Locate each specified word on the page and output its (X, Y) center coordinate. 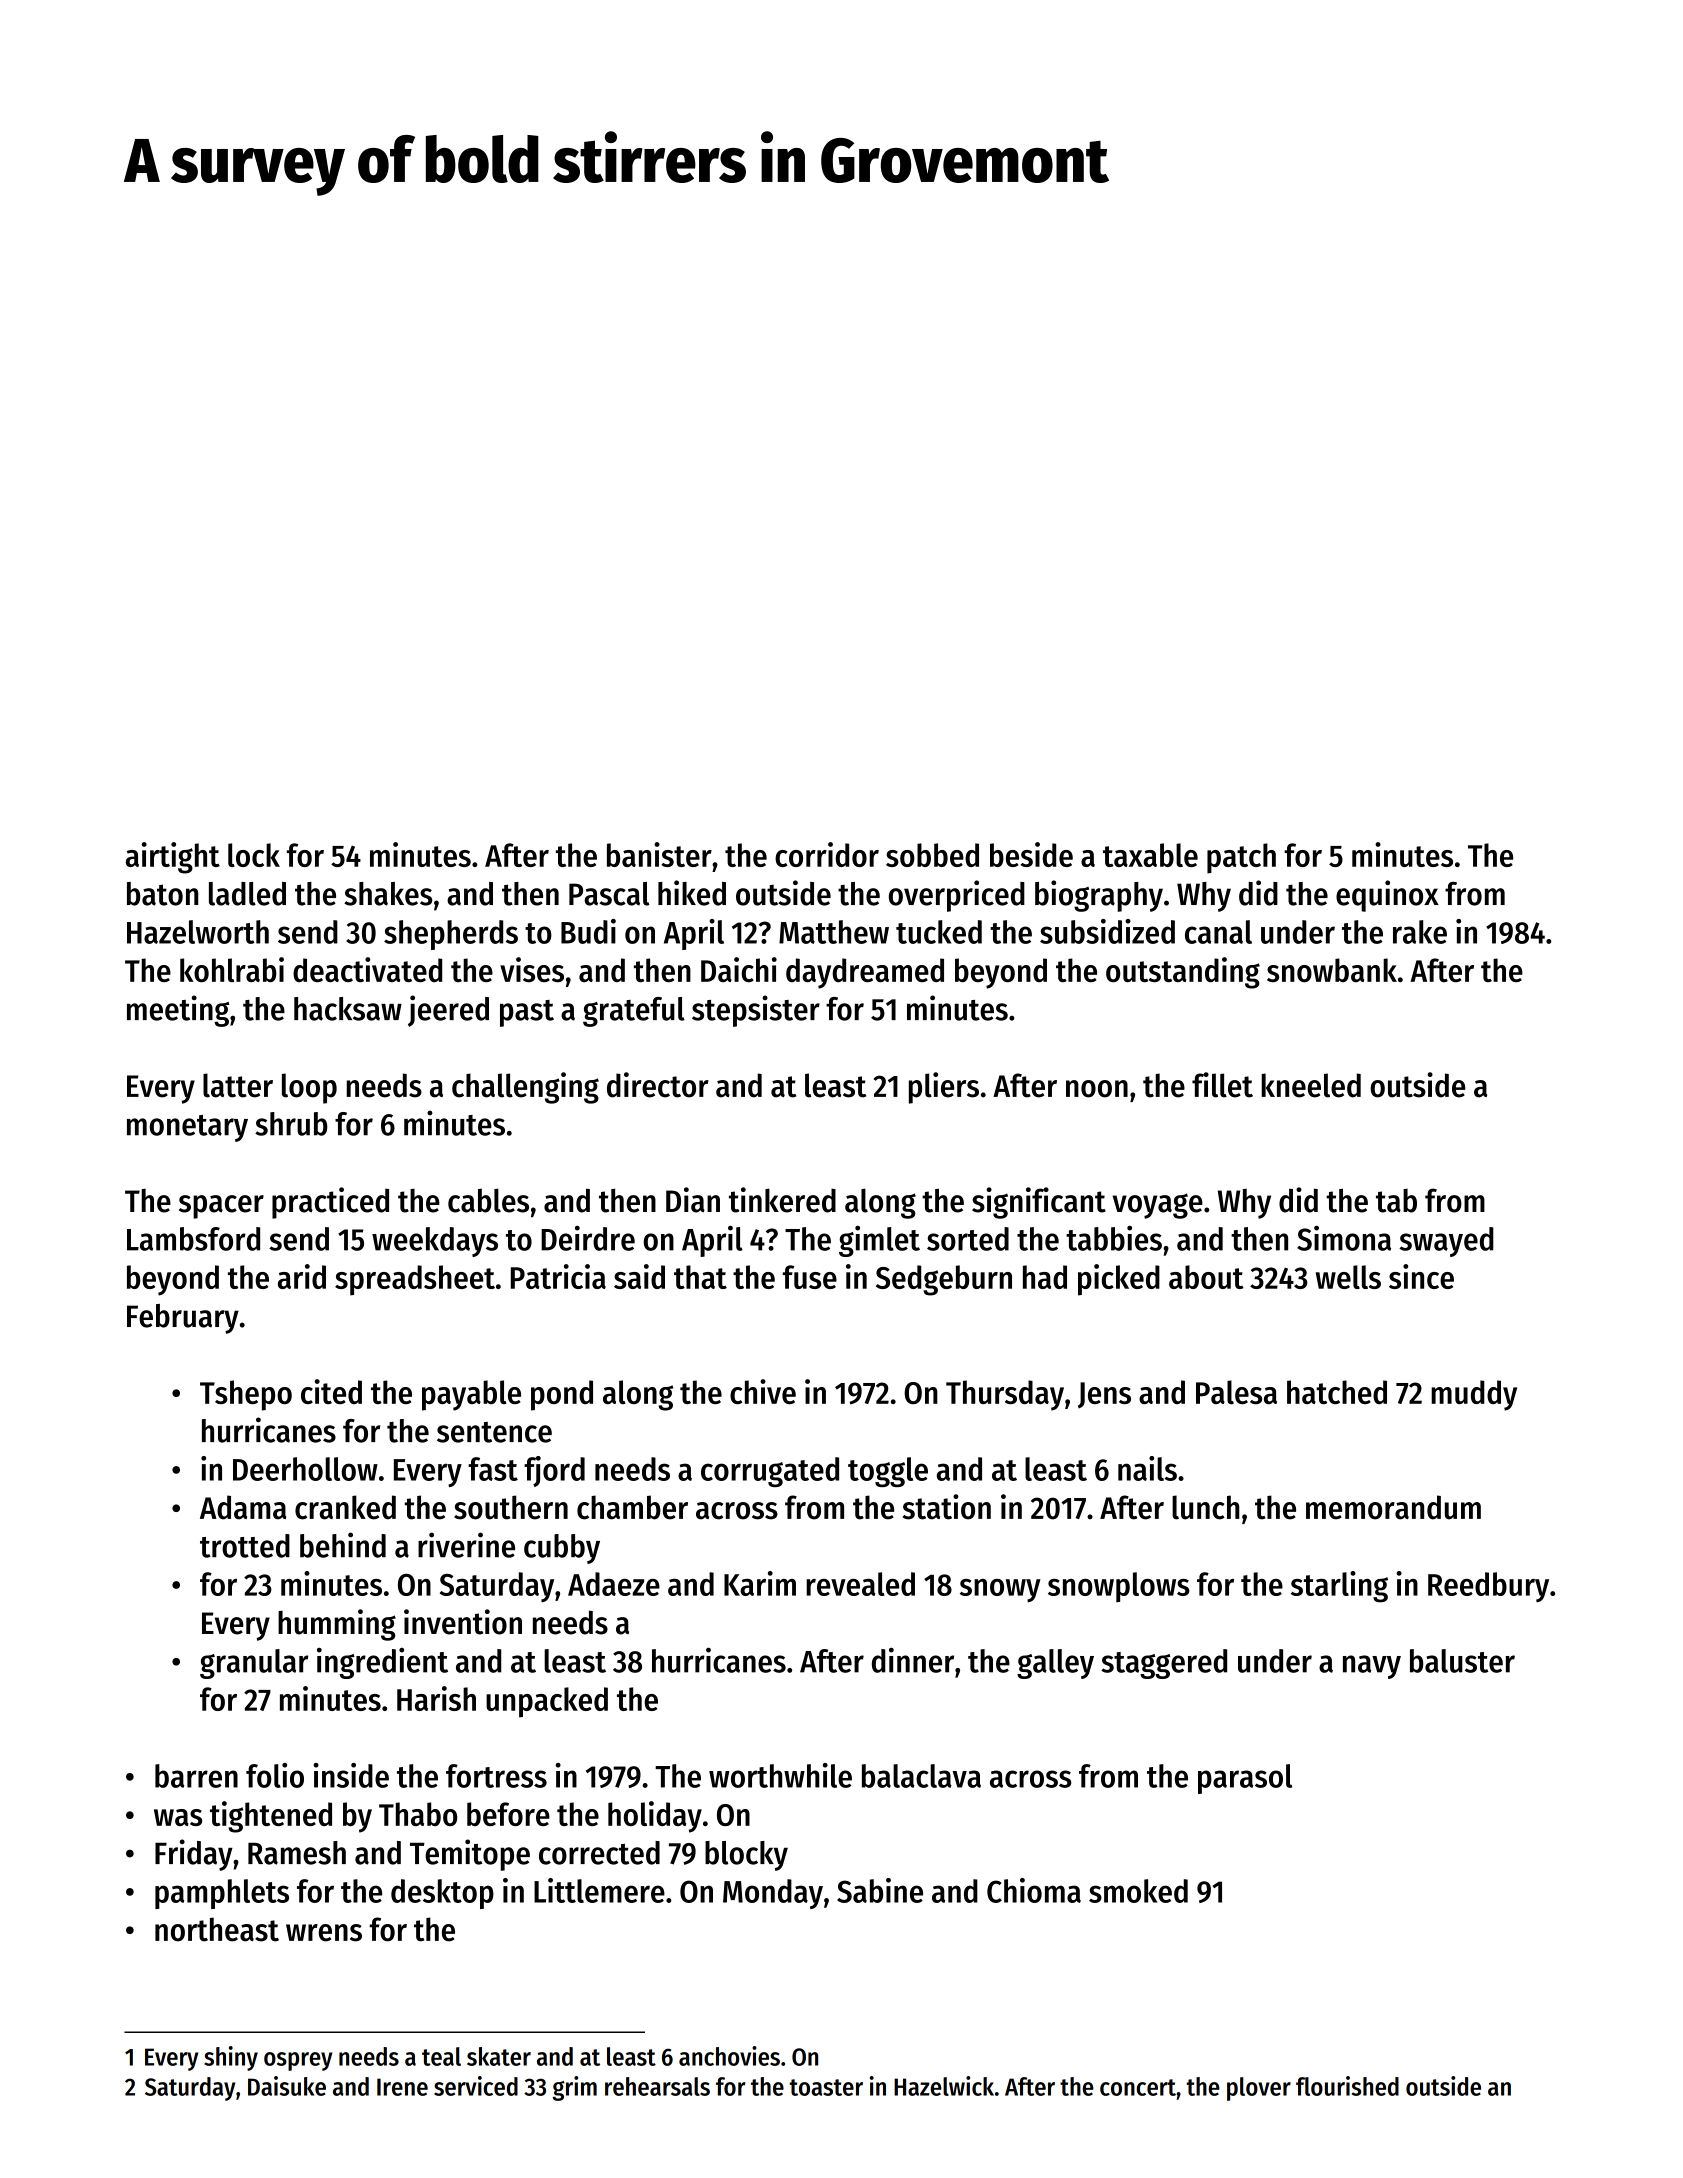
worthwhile (780, 1775)
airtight (173, 858)
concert (1138, 2087)
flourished (1347, 2086)
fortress (496, 1776)
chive (763, 1391)
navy (1372, 1667)
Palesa (1236, 1392)
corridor (827, 854)
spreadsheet (415, 1280)
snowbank (1332, 970)
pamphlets (222, 1894)
